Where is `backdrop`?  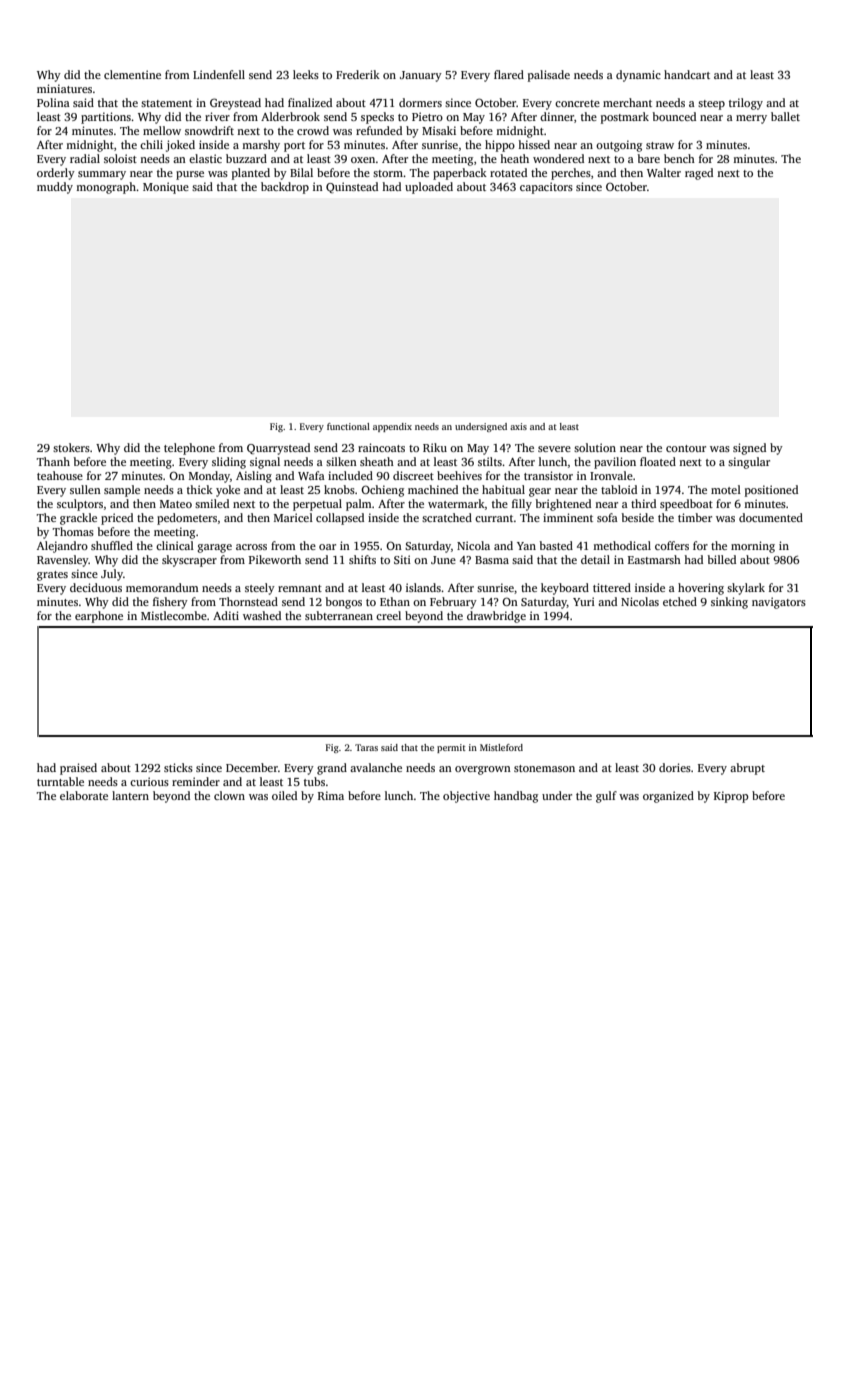 backdrop is located at coordinates (285, 188).
